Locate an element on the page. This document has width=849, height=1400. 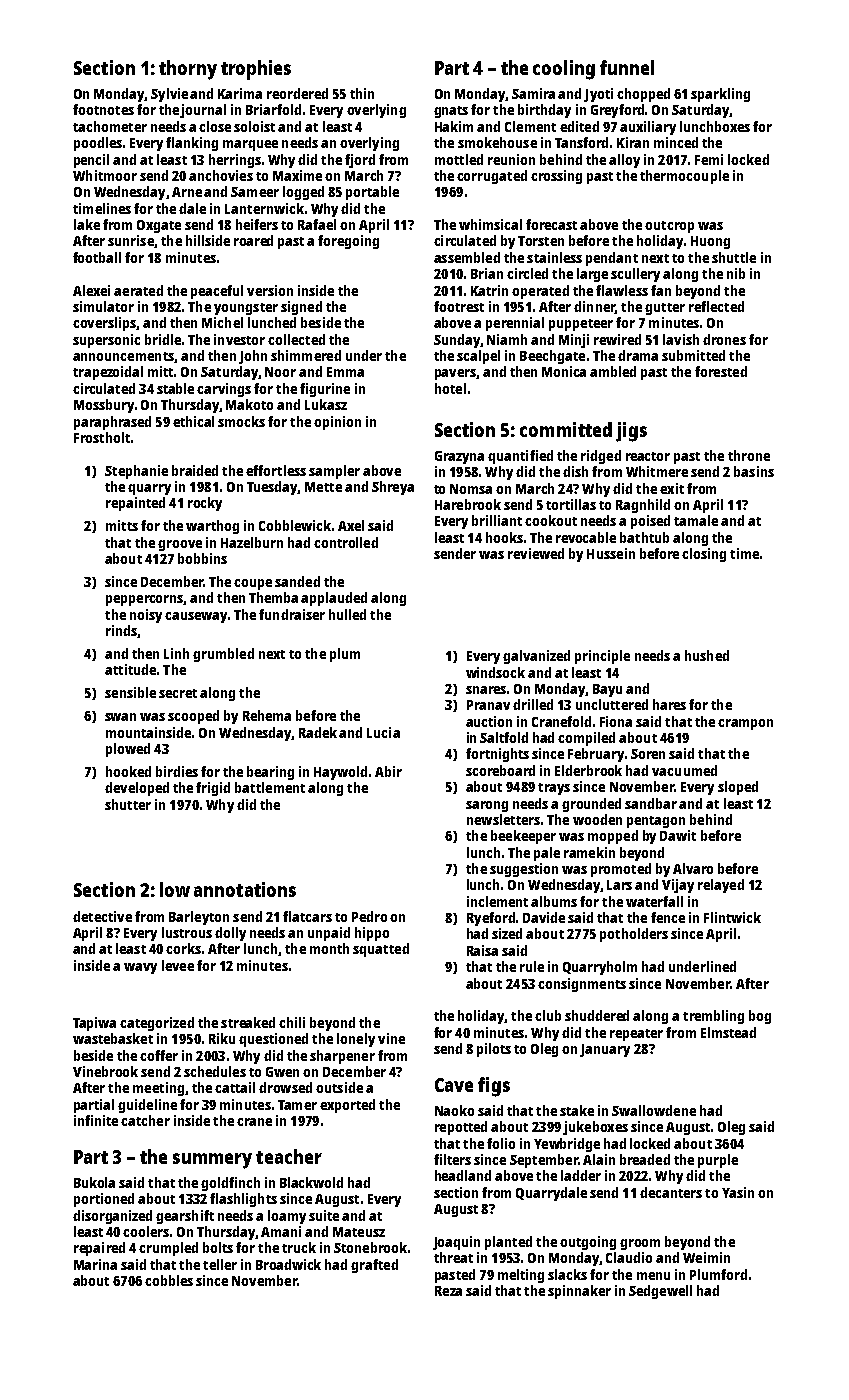
coupe is located at coordinates (253, 584).
